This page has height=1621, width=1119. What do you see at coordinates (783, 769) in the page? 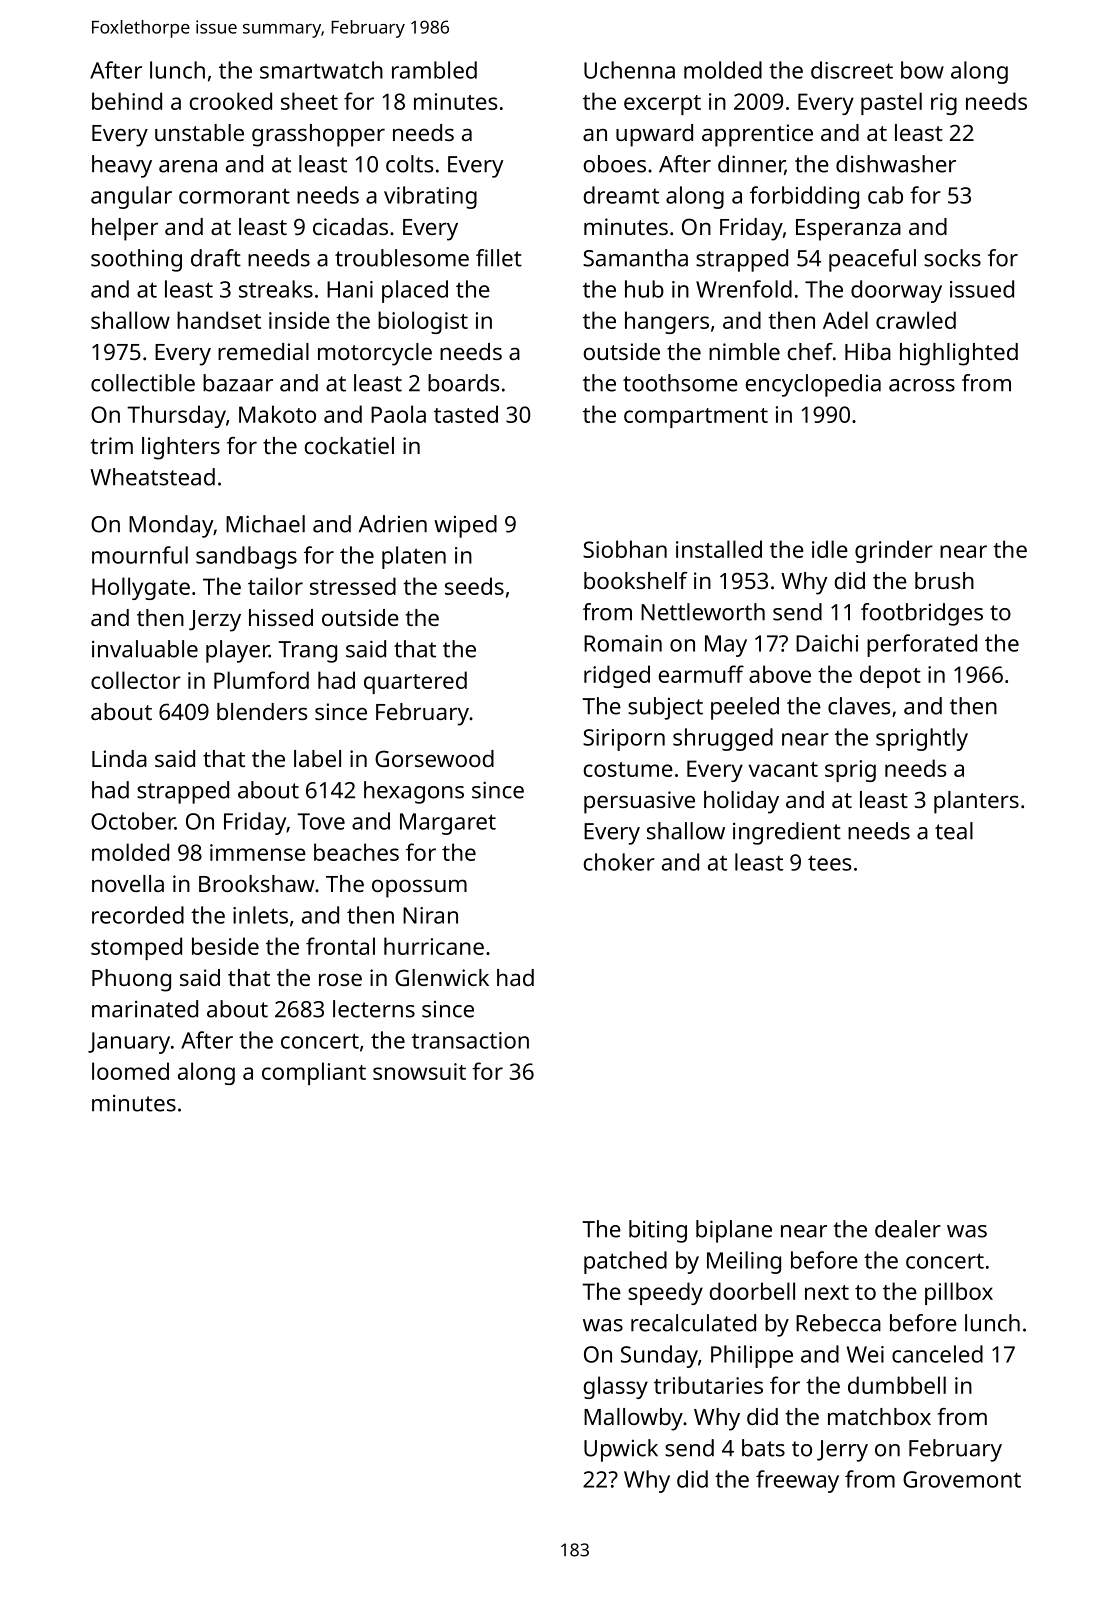
I see `vacant` at bounding box center [783, 769].
